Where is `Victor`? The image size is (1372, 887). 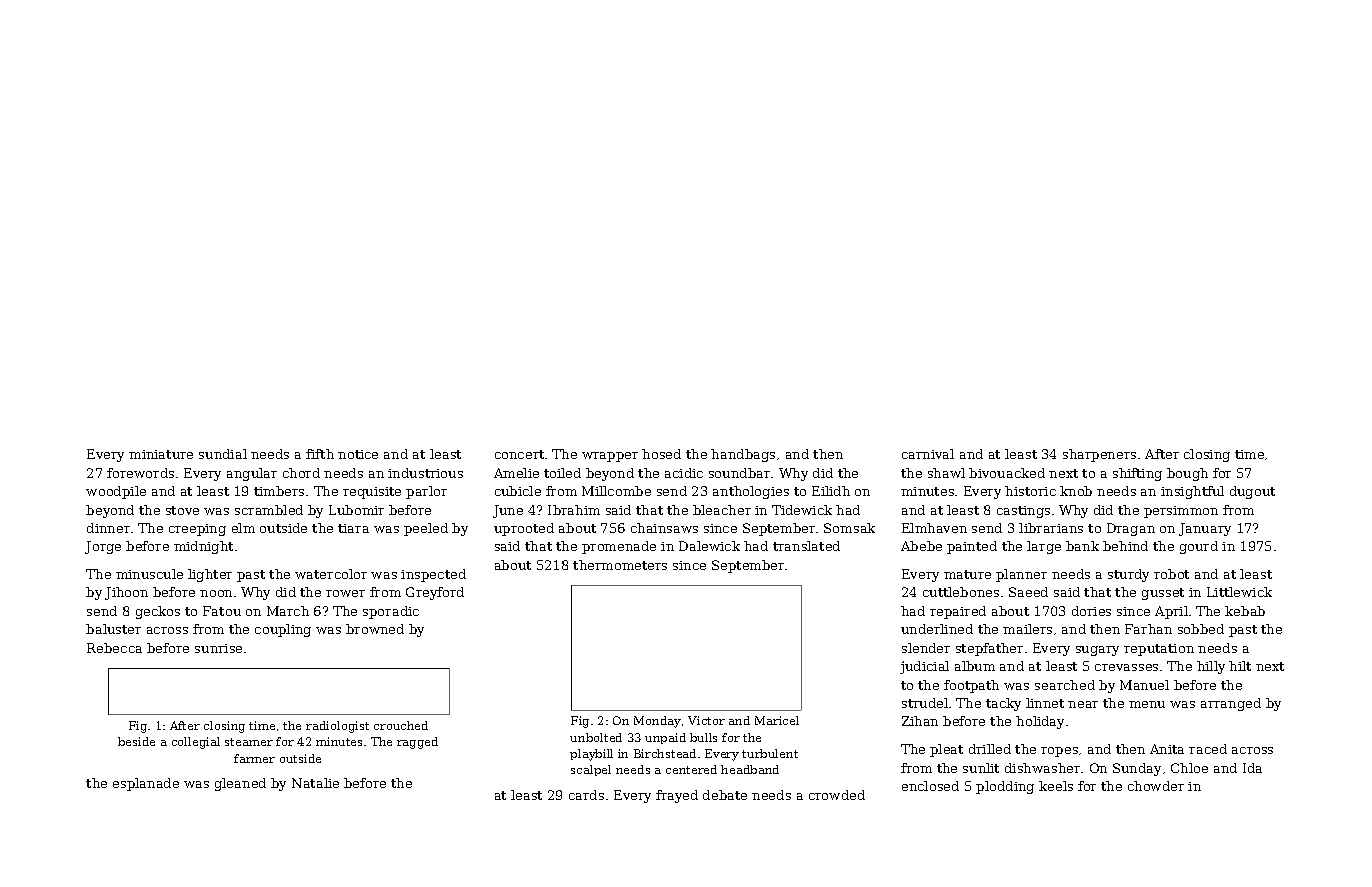 Victor is located at coordinates (706, 720).
